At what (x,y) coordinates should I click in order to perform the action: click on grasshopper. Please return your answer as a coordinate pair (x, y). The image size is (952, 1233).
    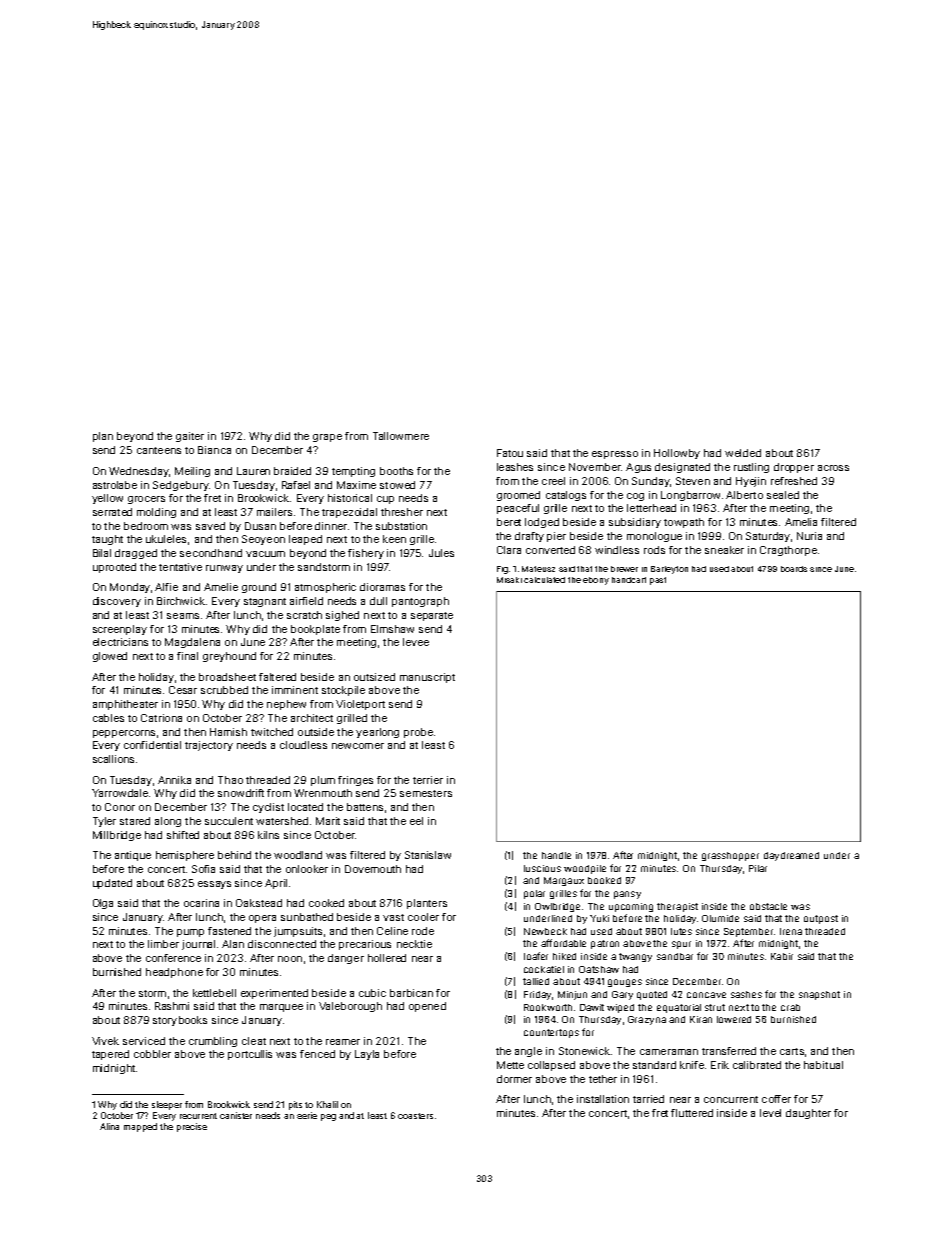
    Looking at the image, I should click on (730, 856).
